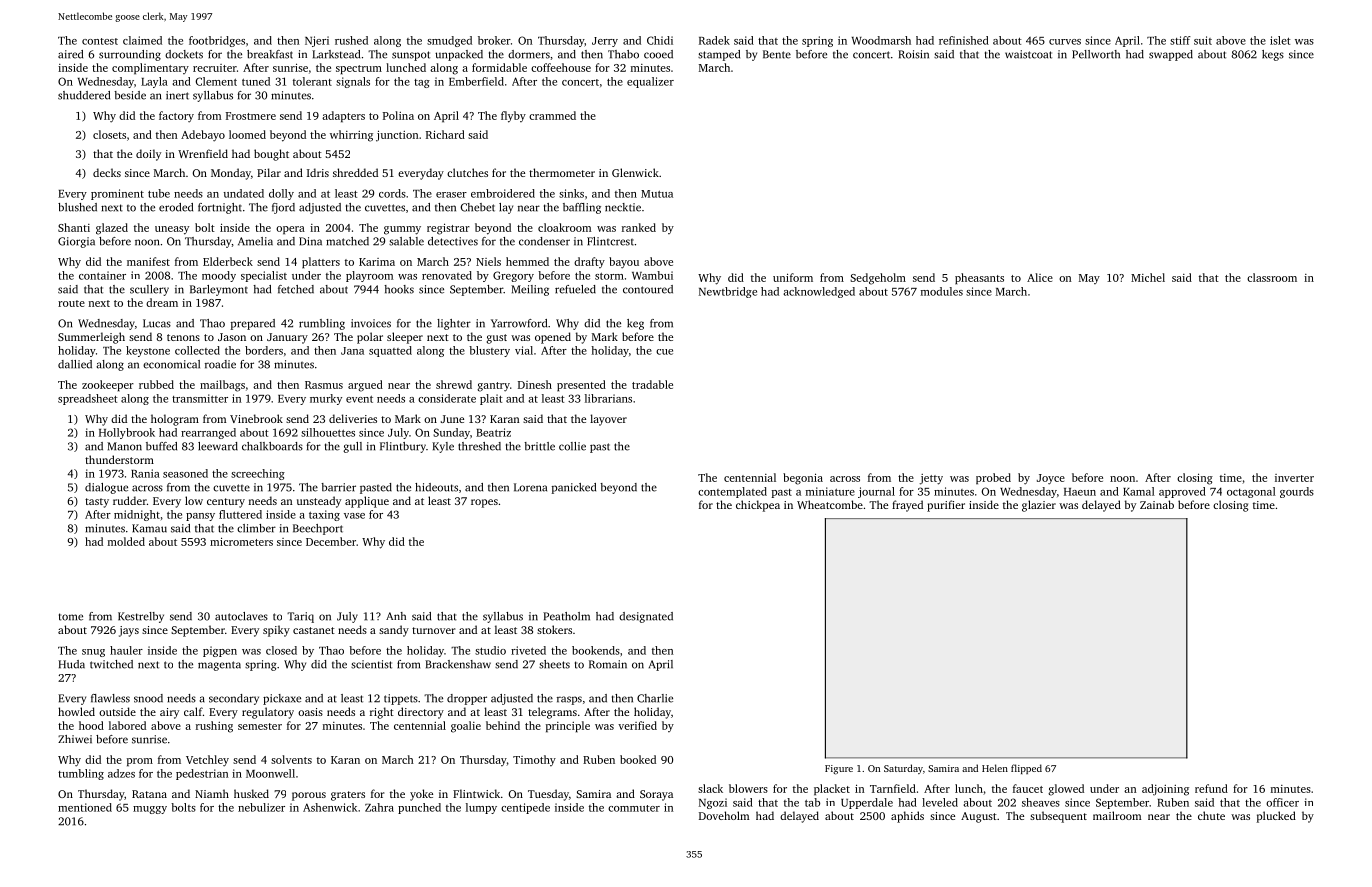 The image size is (1372, 887). What do you see at coordinates (946, 506) in the screenshot?
I see `purifier` at bounding box center [946, 506].
